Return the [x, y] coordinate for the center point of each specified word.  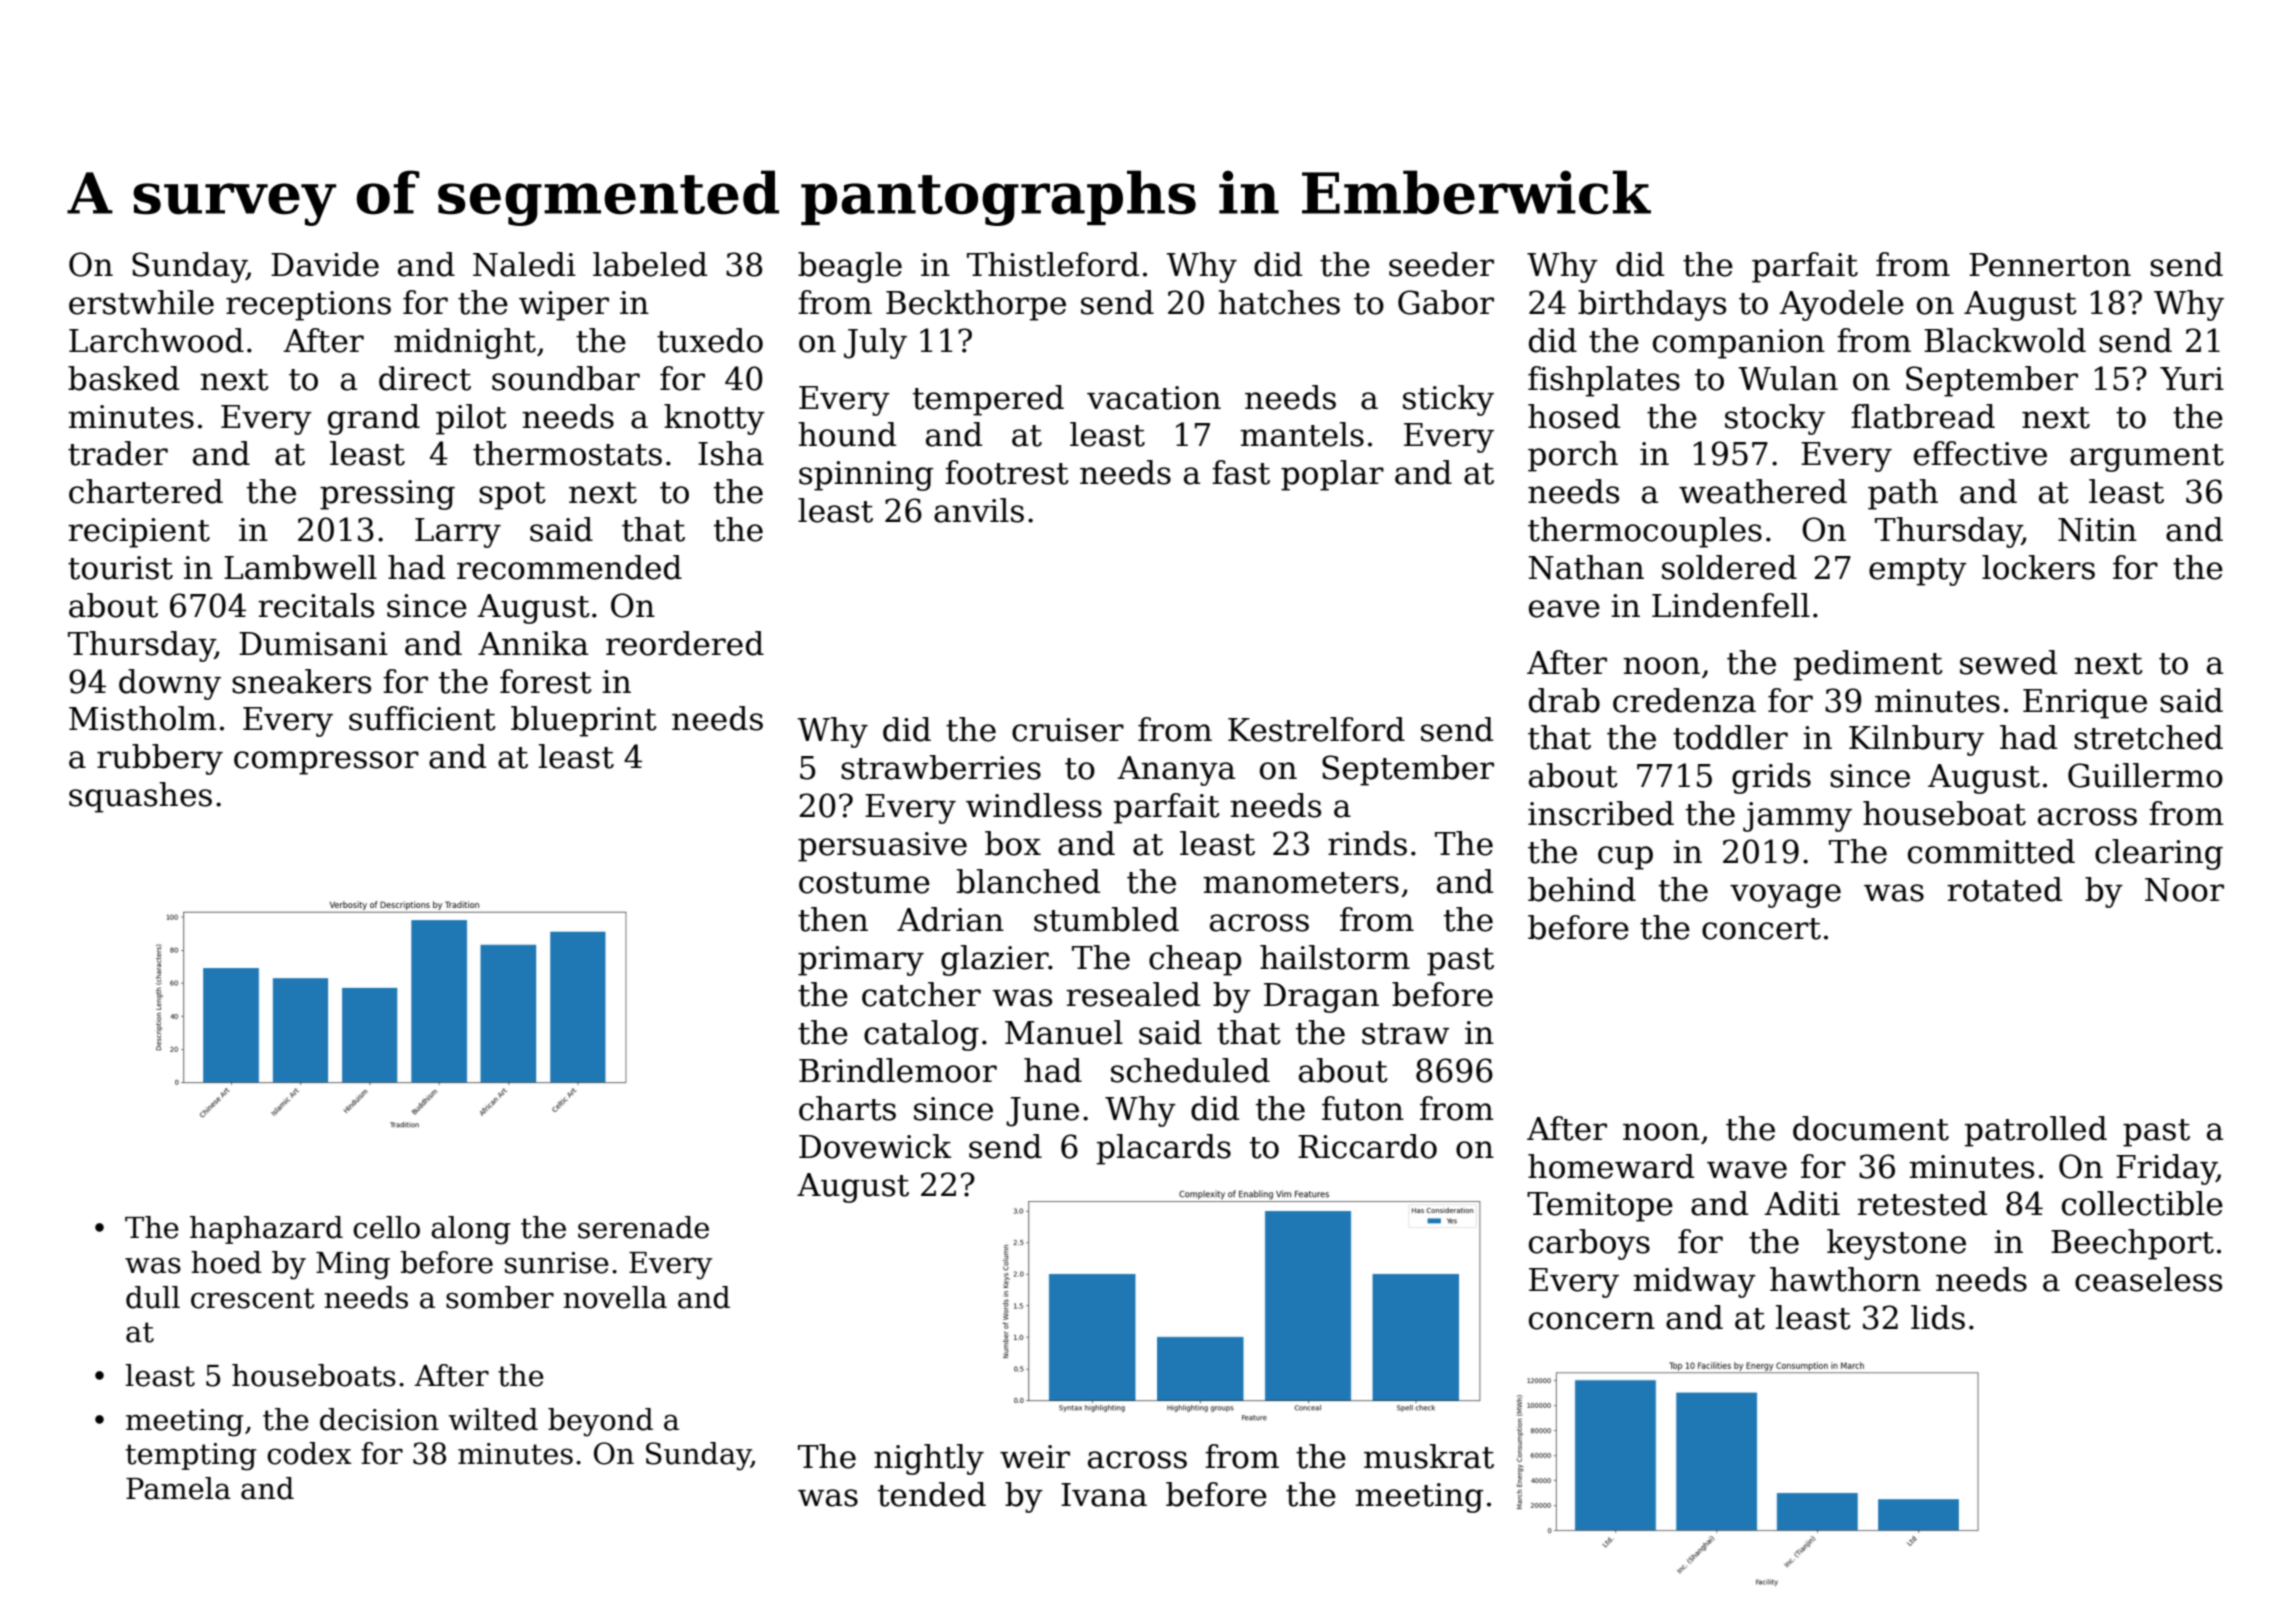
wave [1747, 1170]
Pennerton [2050, 265]
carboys [1589, 1244]
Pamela [178, 1488]
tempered [988, 400]
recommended [569, 567]
